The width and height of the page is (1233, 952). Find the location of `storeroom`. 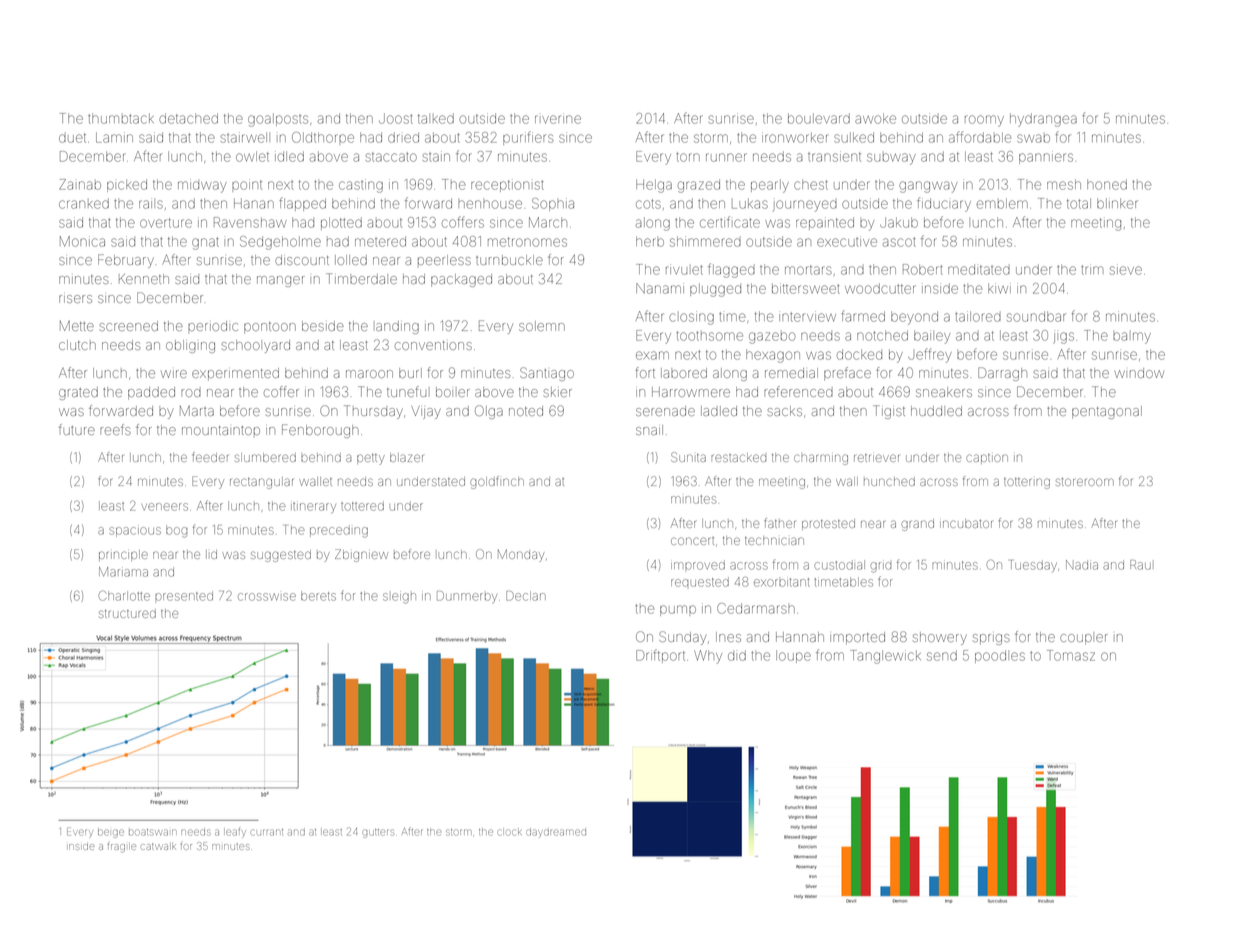

storeroom is located at coordinates (1085, 482).
